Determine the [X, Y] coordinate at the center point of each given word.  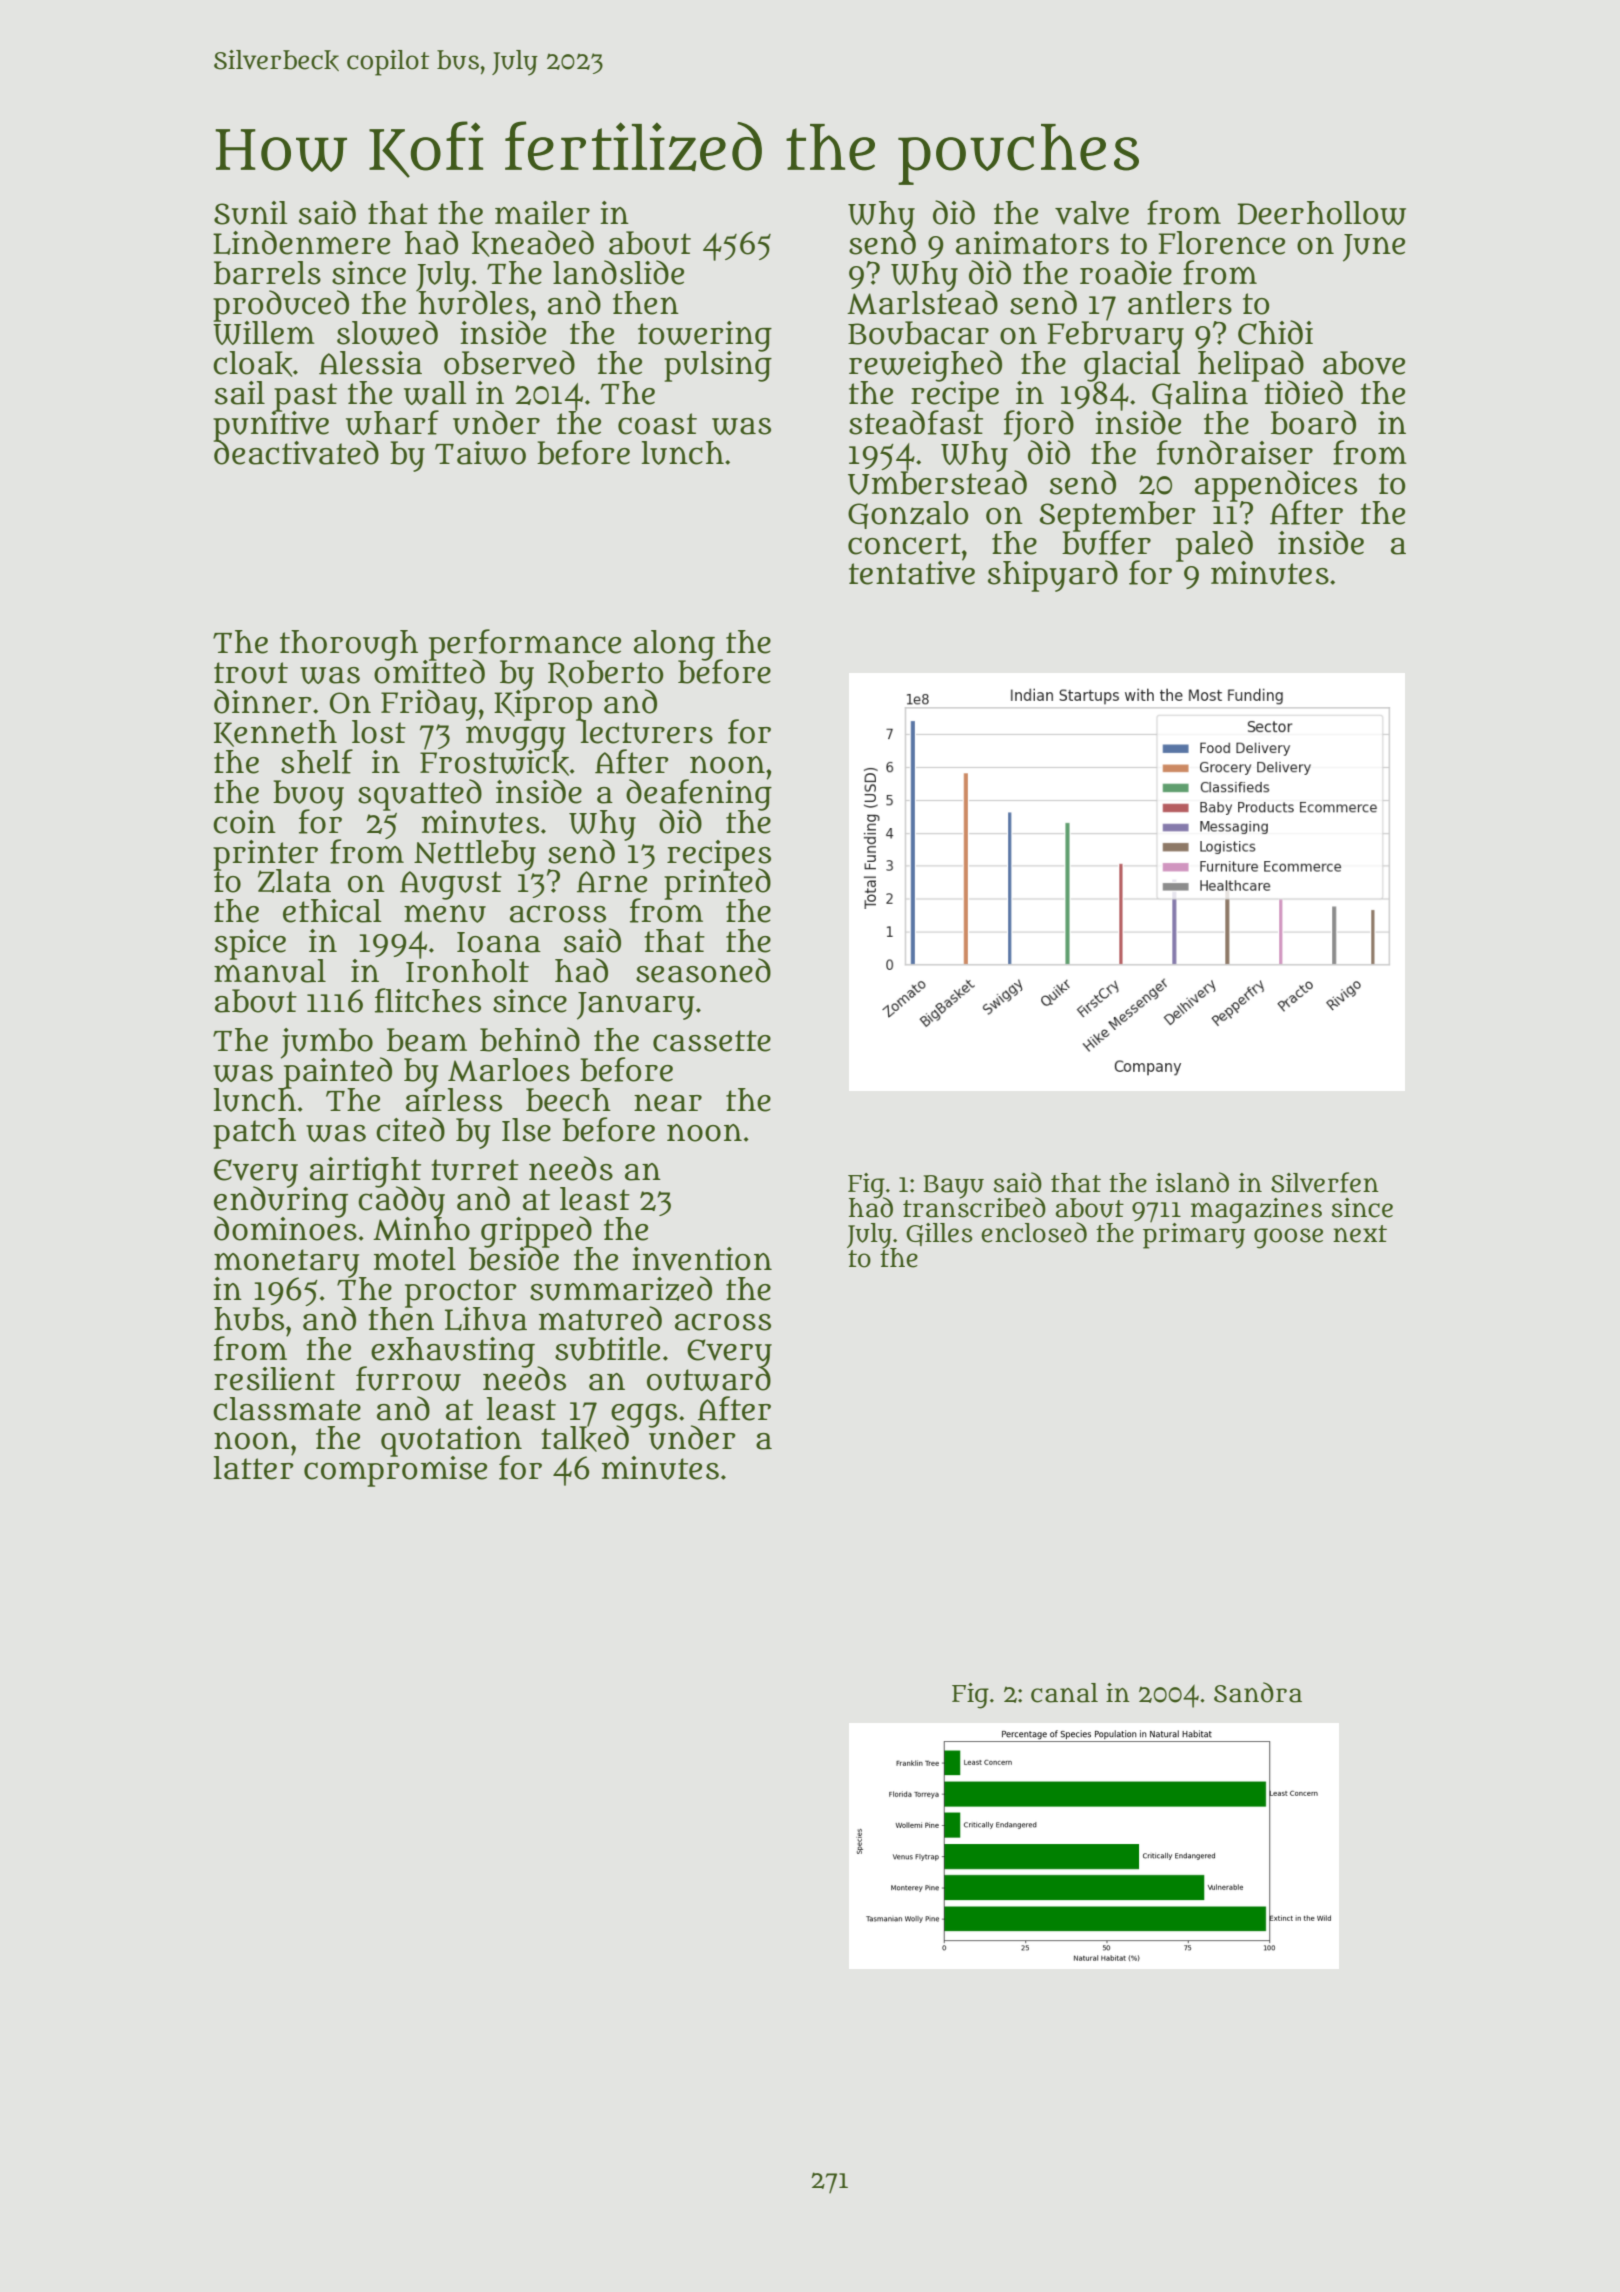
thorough [349, 645]
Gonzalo [908, 515]
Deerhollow [1321, 213]
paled [1214, 545]
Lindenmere [301, 242]
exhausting [453, 1351]
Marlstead [922, 303]
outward [709, 1378]
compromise [395, 1471]
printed [717, 884]
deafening [699, 794]
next [1360, 1234]
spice [250, 944]
